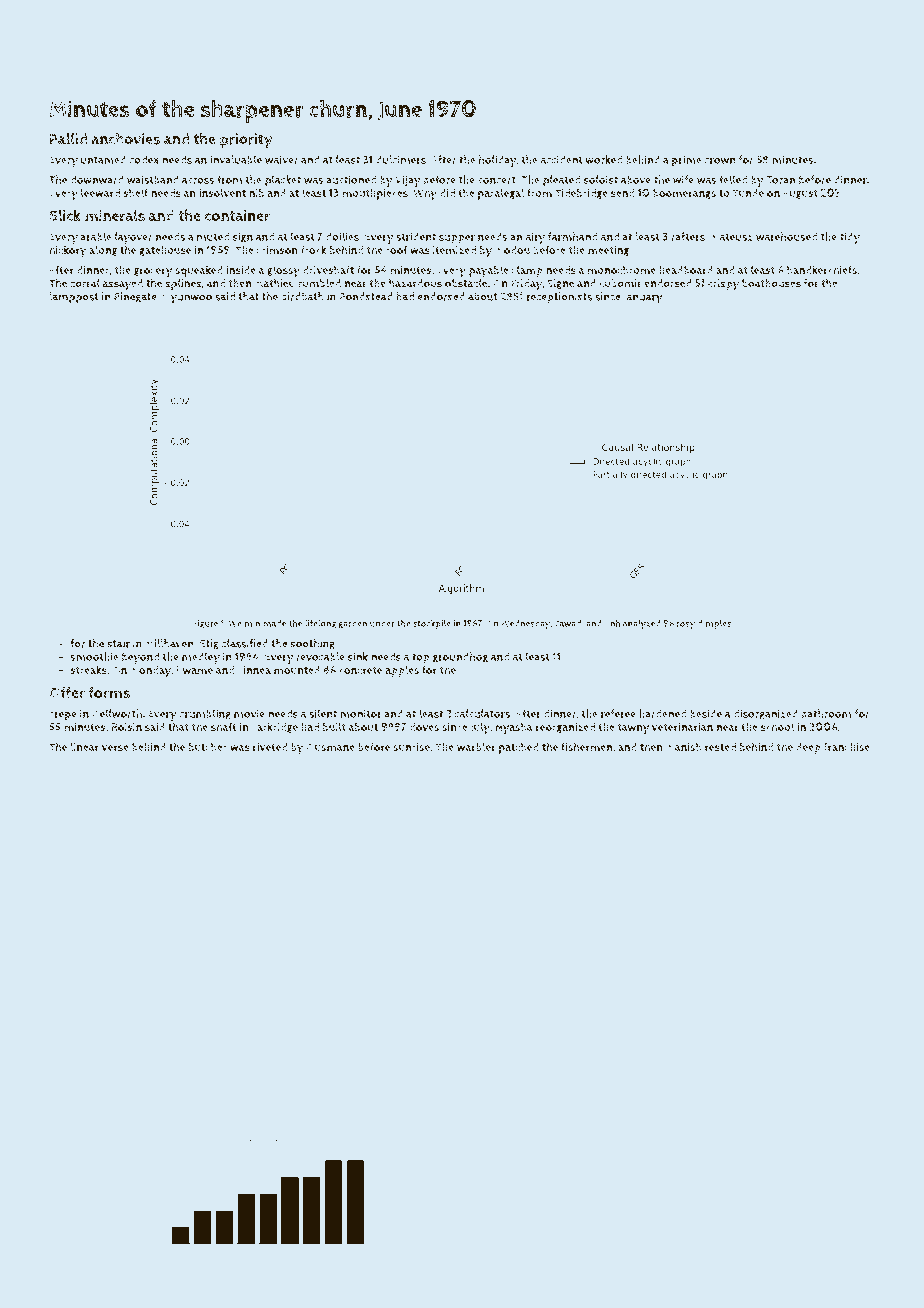 Image resolution: width=924 pixels, height=1308 pixels. What do you see at coordinates (720, 161) in the document?
I see `crown` at bounding box center [720, 161].
